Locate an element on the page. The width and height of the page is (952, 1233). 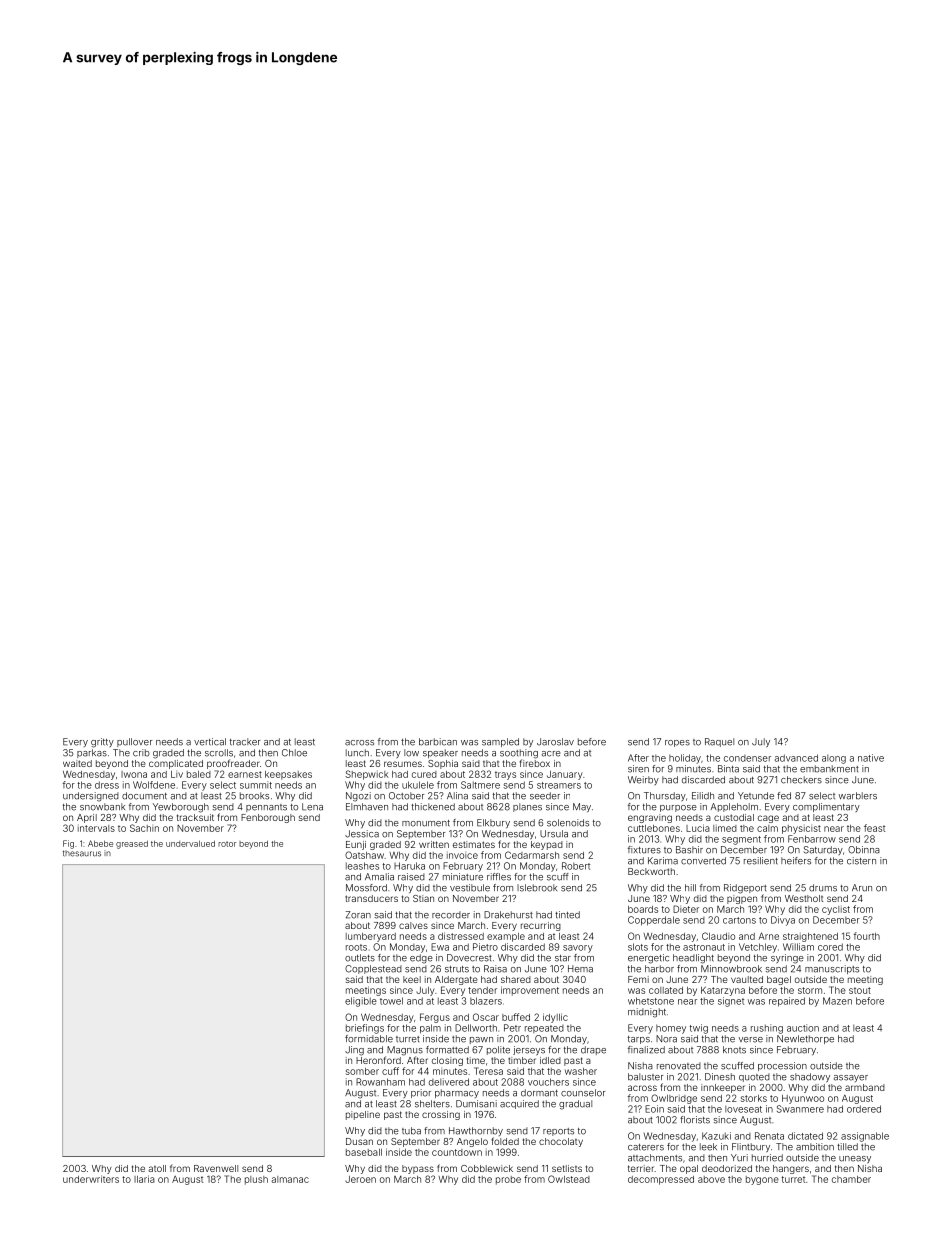
Rowanham is located at coordinates (380, 1082).
